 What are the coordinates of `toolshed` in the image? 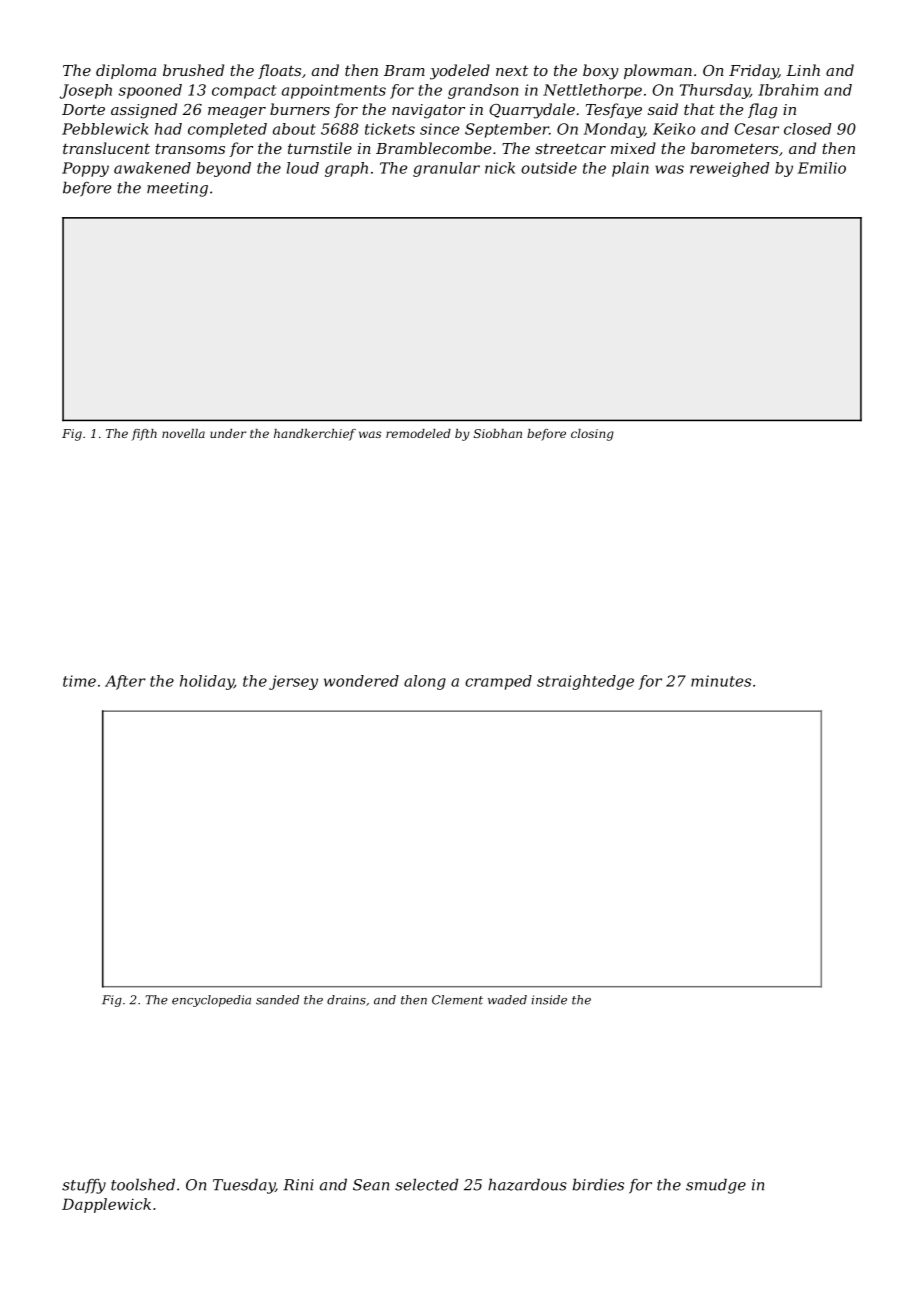 It's located at (143, 1184).
